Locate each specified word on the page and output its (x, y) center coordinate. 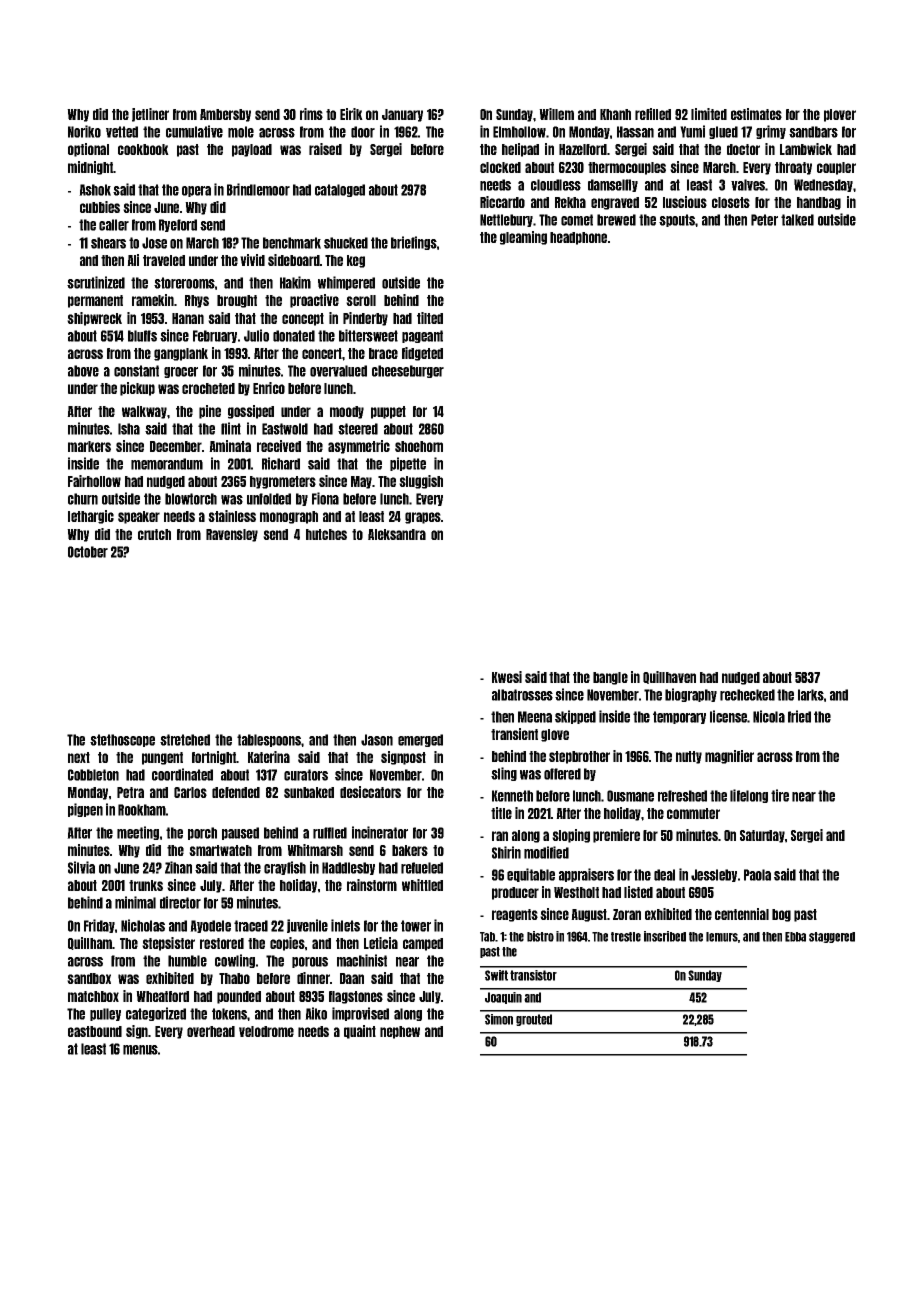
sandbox (89, 978)
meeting (138, 833)
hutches (326, 534)
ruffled (330, 833)
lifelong (749, 796)
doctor (743, 149)
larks (811, 695)
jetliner (150, 115)
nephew (400, 1032)
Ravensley (232, 535)
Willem (556, 114)
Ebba (795, 937)
